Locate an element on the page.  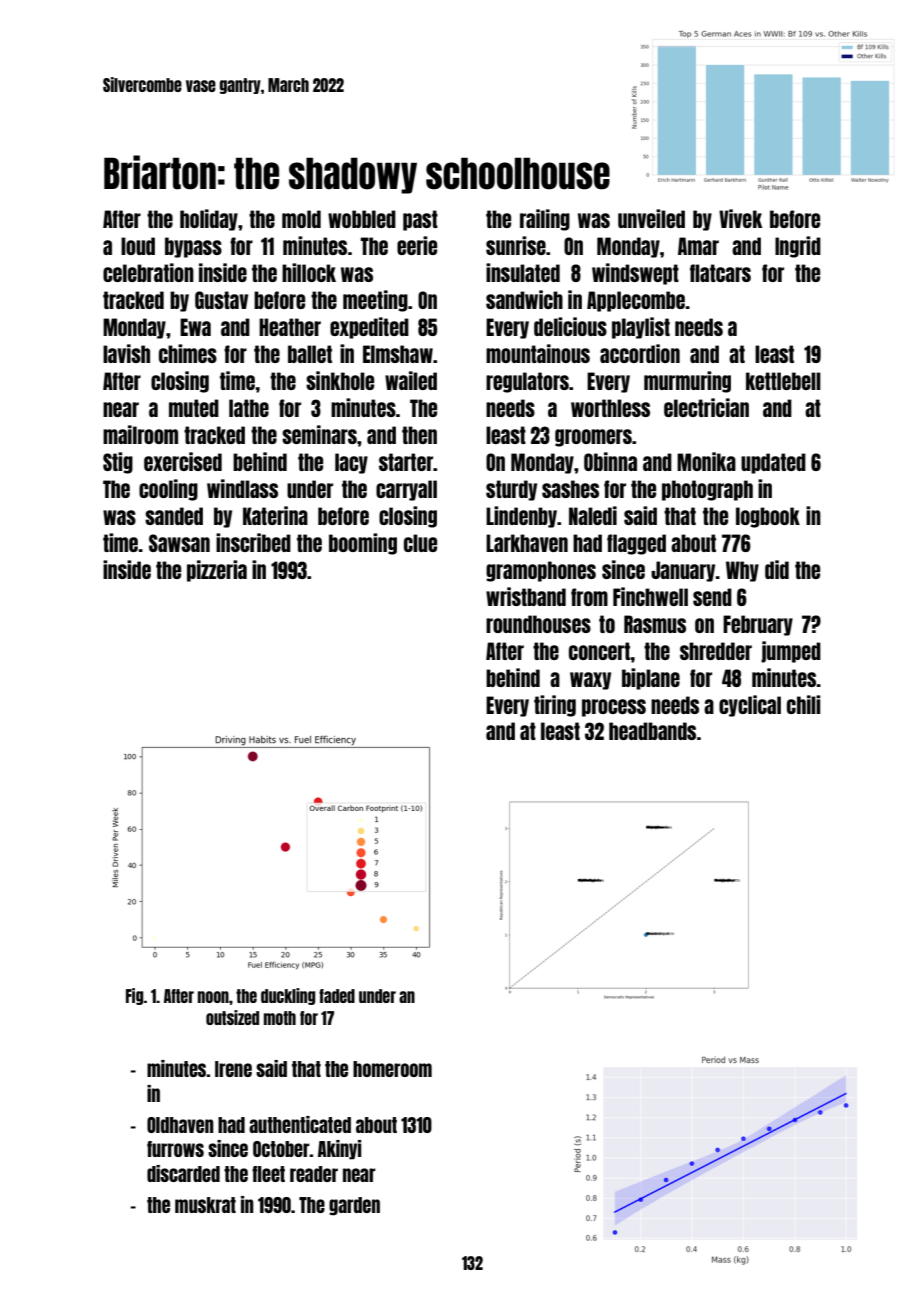
groomers is located at coordinates (593, 438).
